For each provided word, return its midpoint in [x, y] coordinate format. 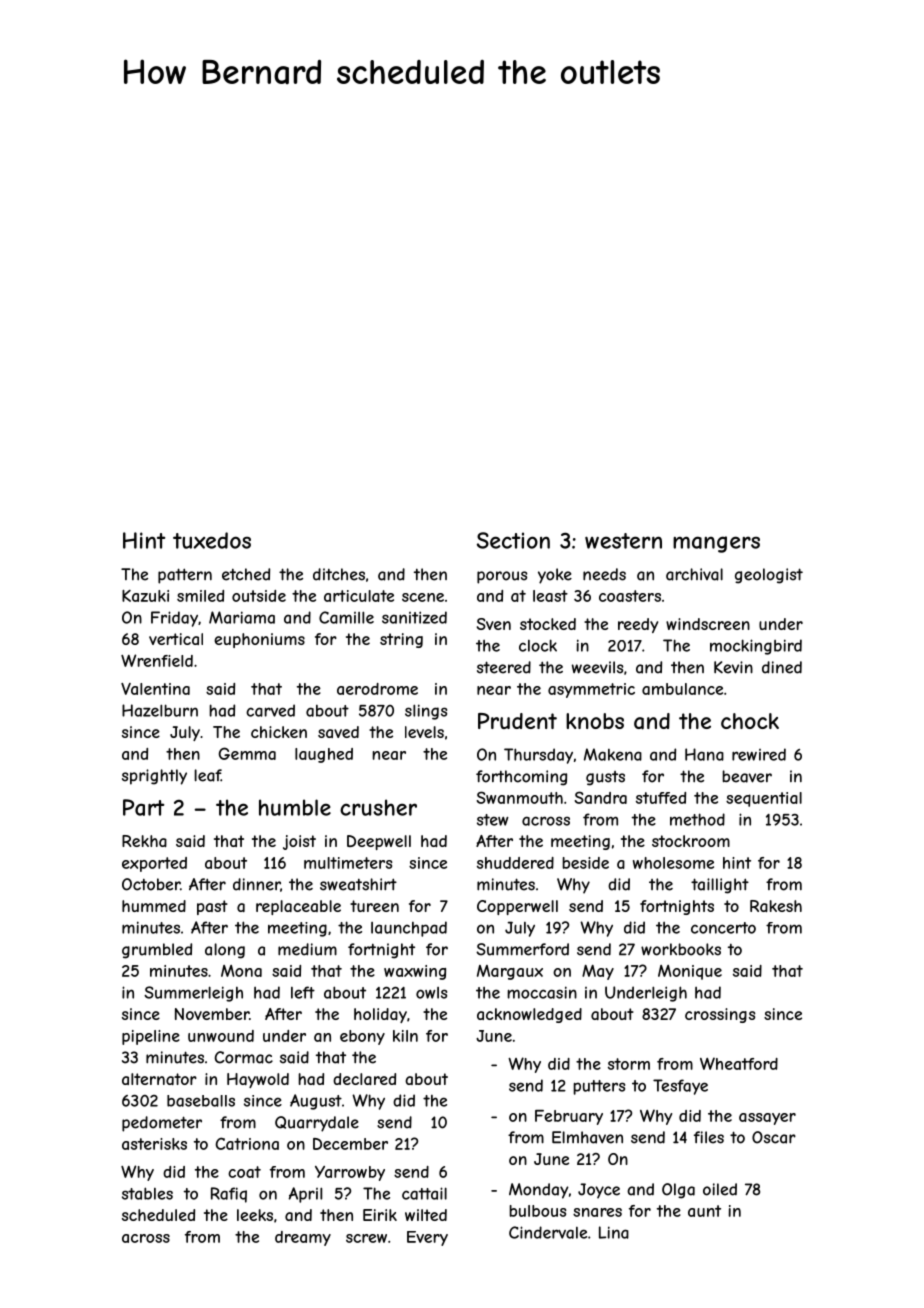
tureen [374, 906]
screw [366, 1238]
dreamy [303, 1238]
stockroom [691, 841]
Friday [174, 619]
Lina [614, 1232]
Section [513, 540]
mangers [716, 544]
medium [307, 949]
